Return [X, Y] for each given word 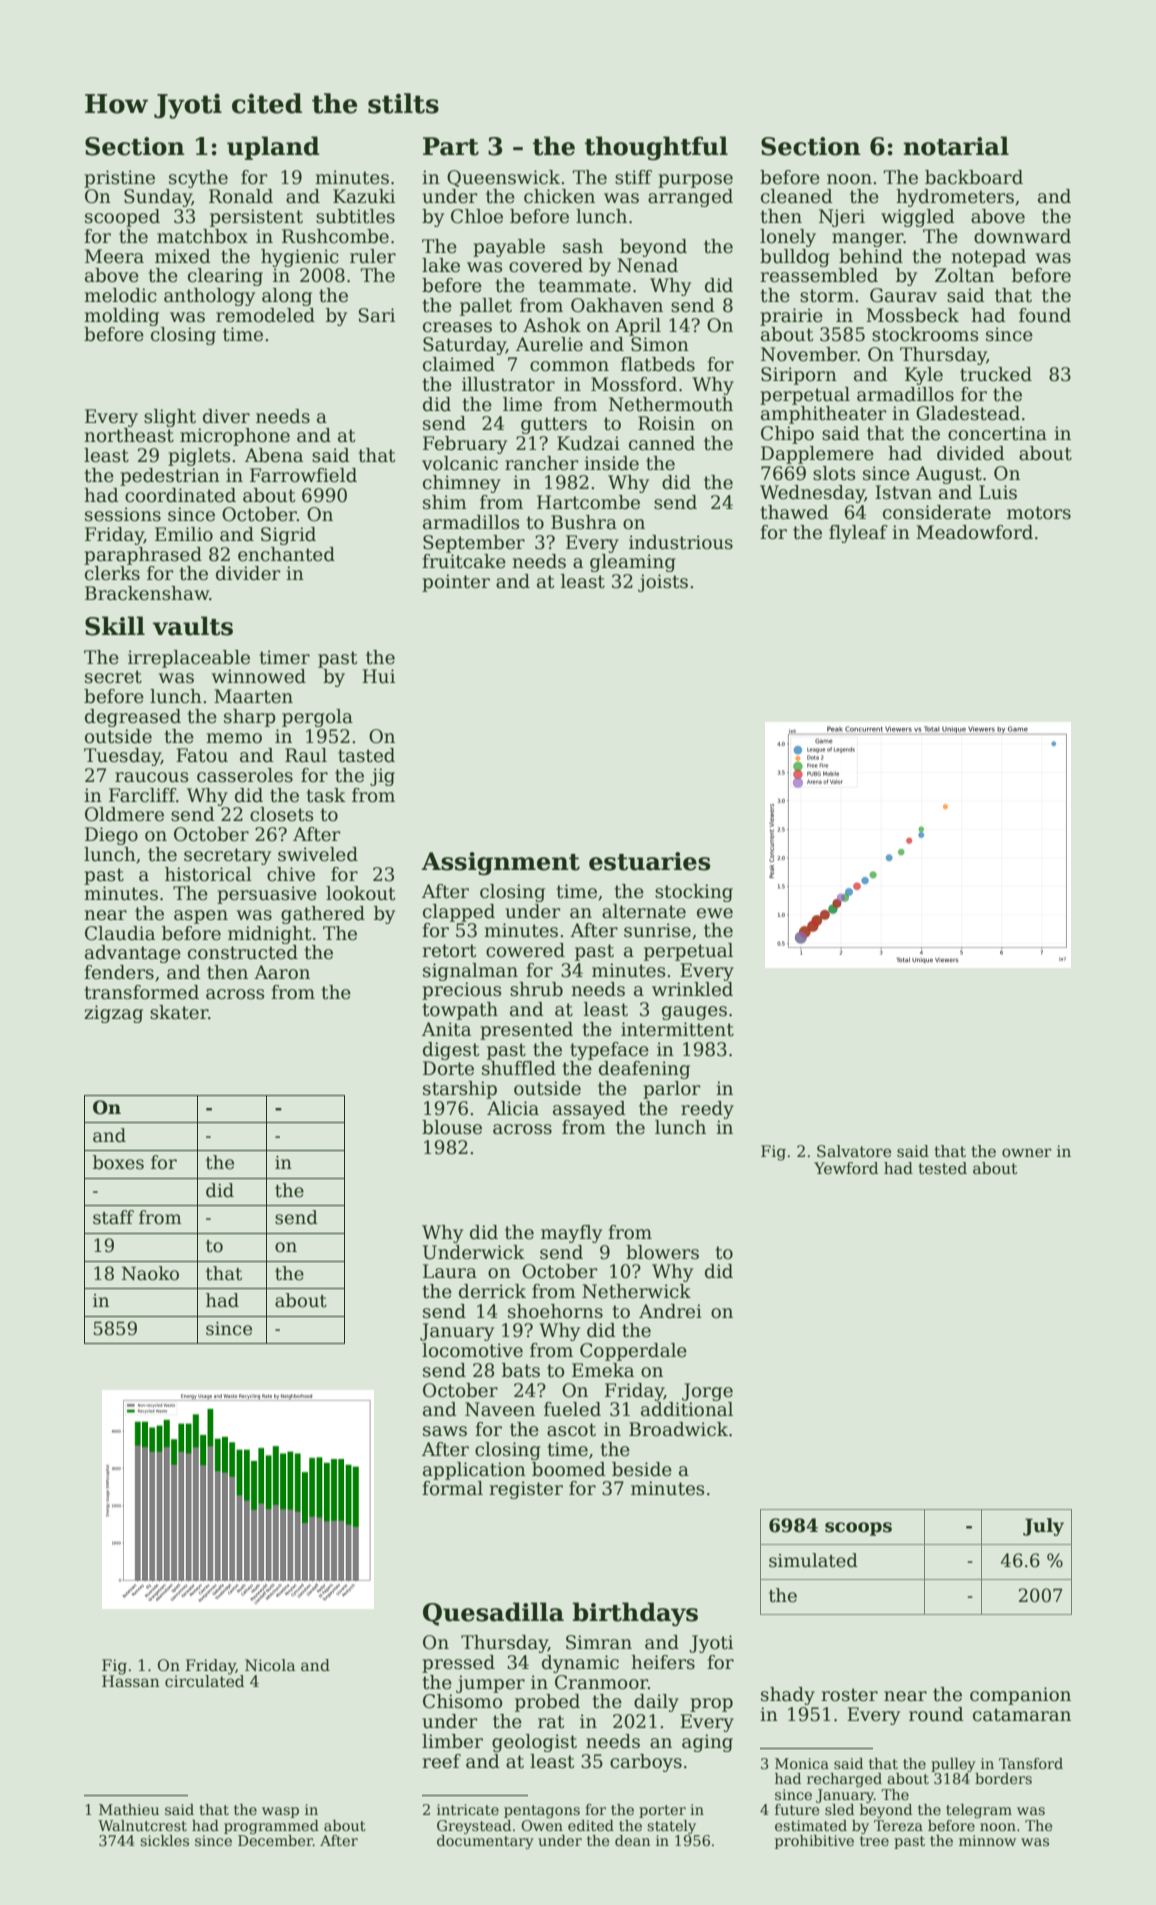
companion [1020, 1696]
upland [273, 148]
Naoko [150, 1273]
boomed [569, 1469]
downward [1022, 236]
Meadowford [974, 532]
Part [451, 146]
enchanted [286, 554]
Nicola [270, 1665]
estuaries [650, 861]
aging [707, 1743]
